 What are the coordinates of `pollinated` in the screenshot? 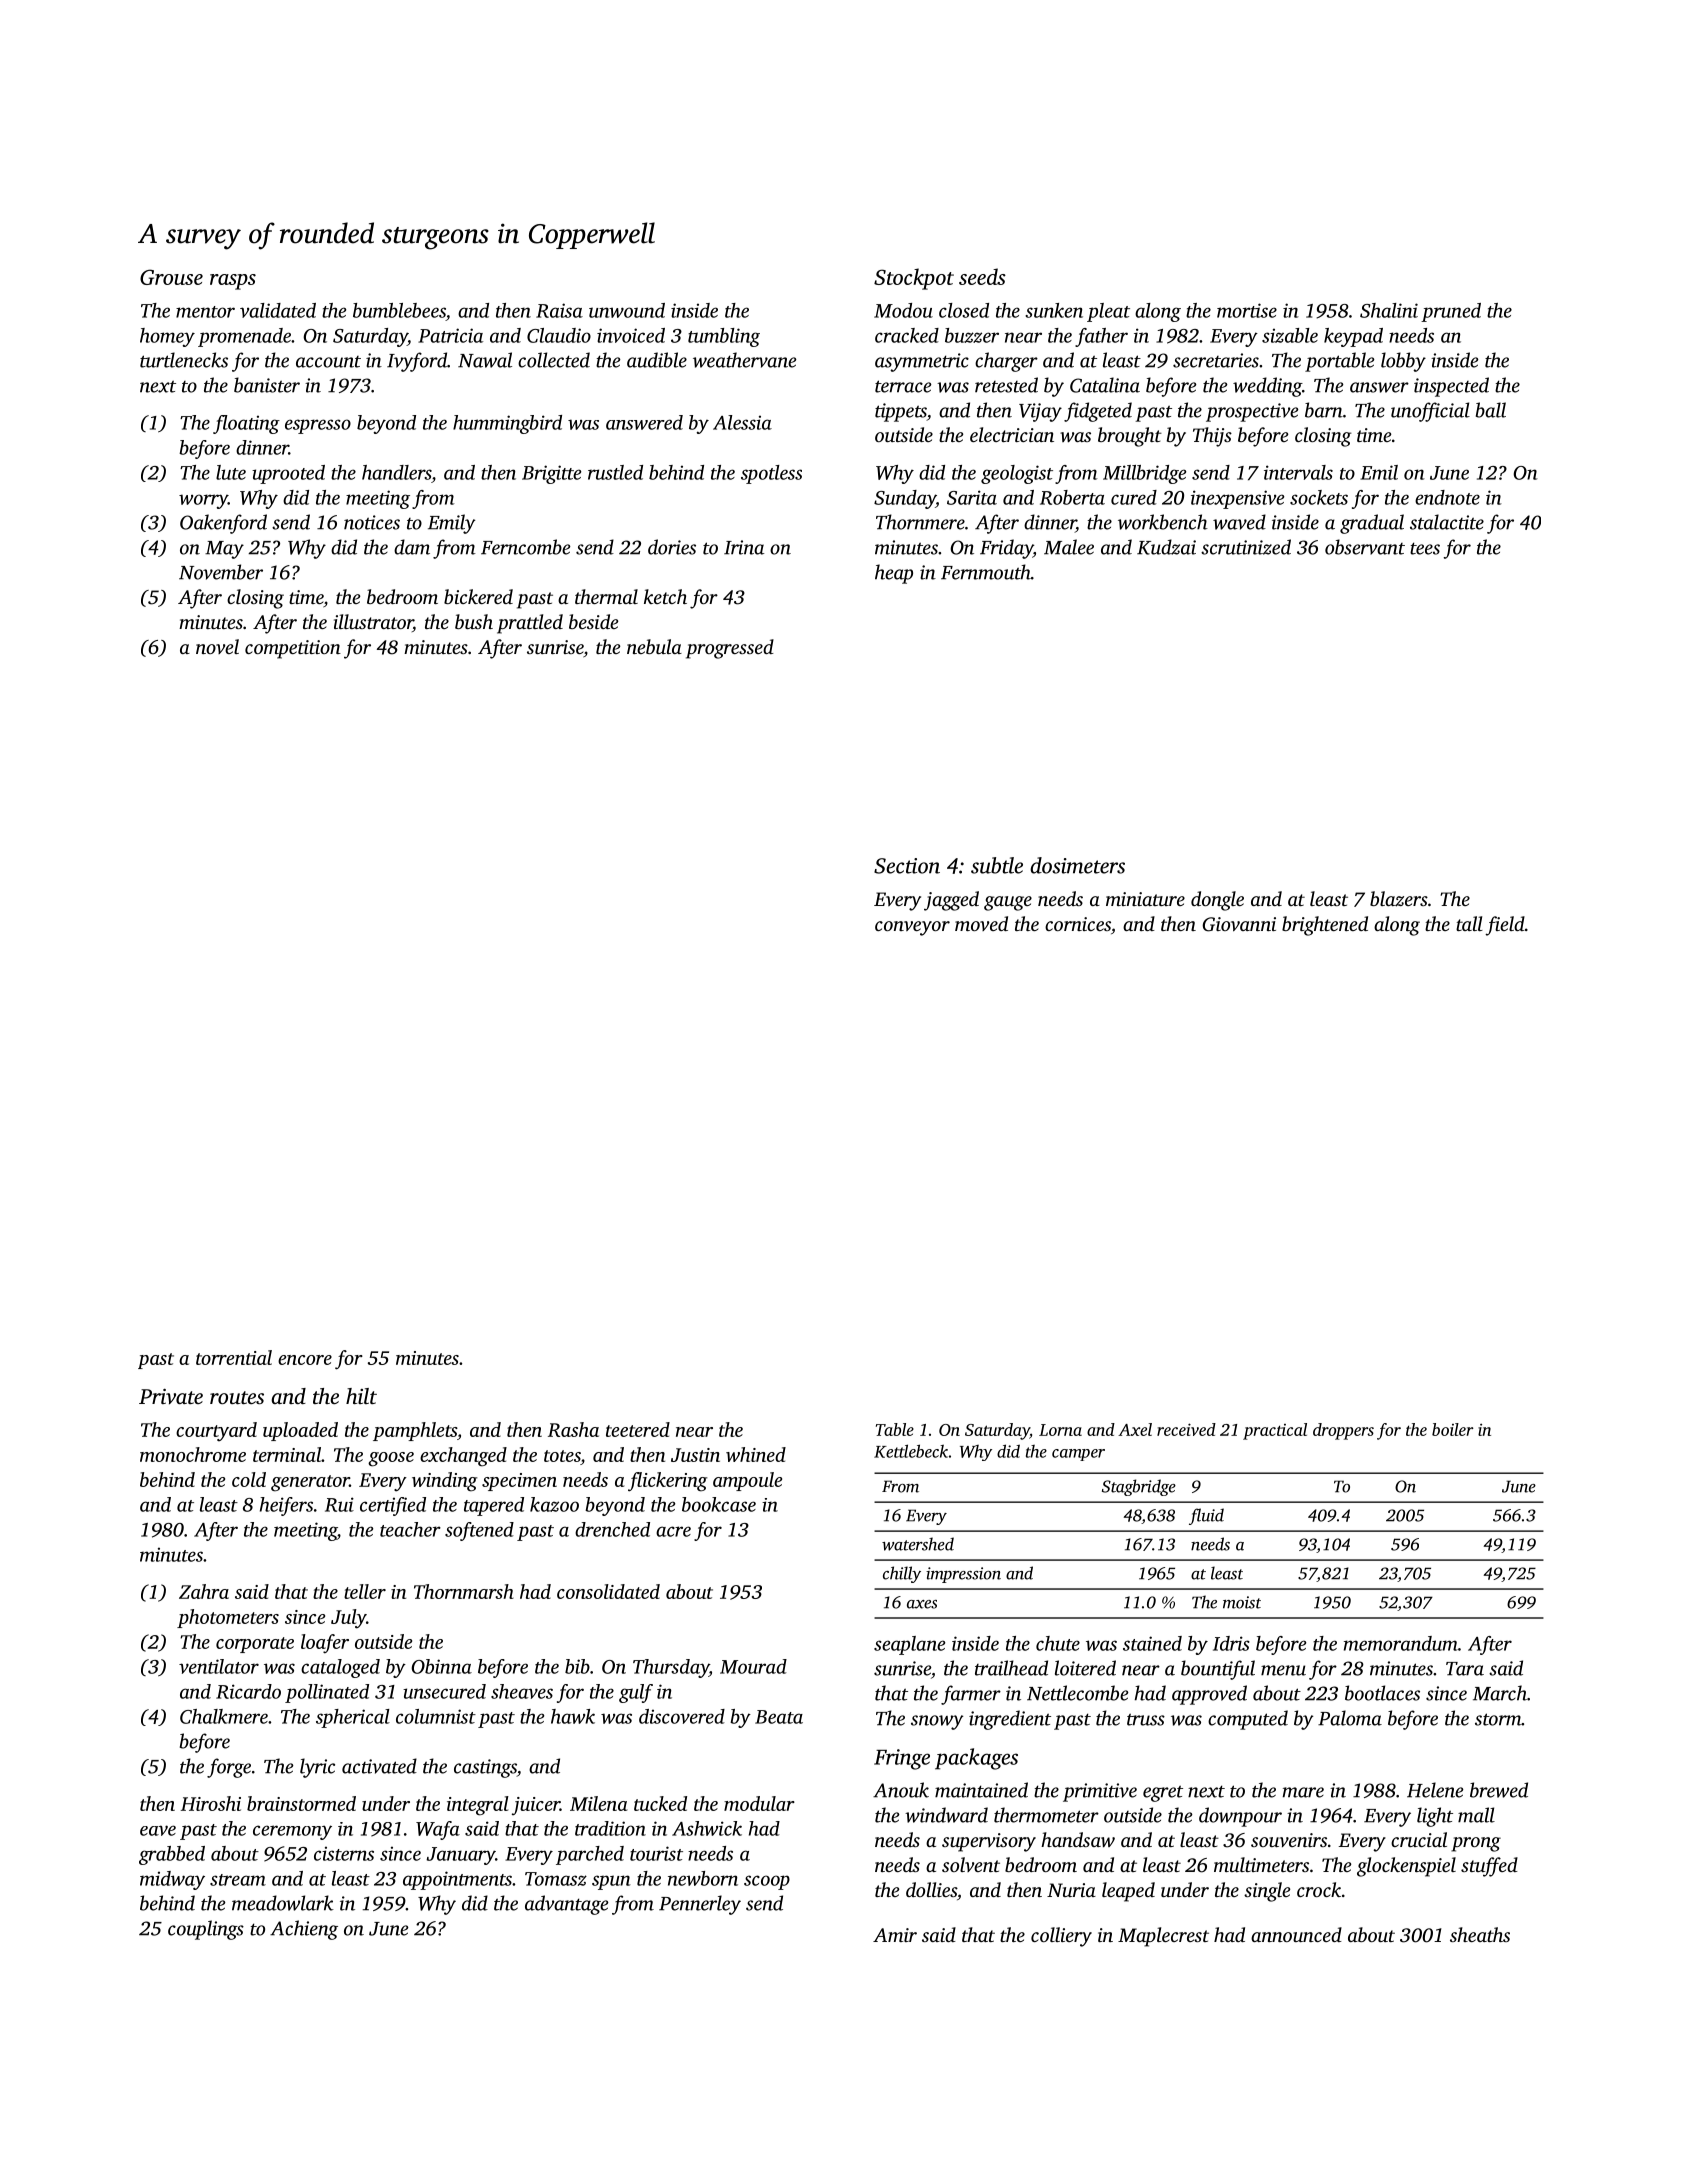 It's located at (327, 1693).
